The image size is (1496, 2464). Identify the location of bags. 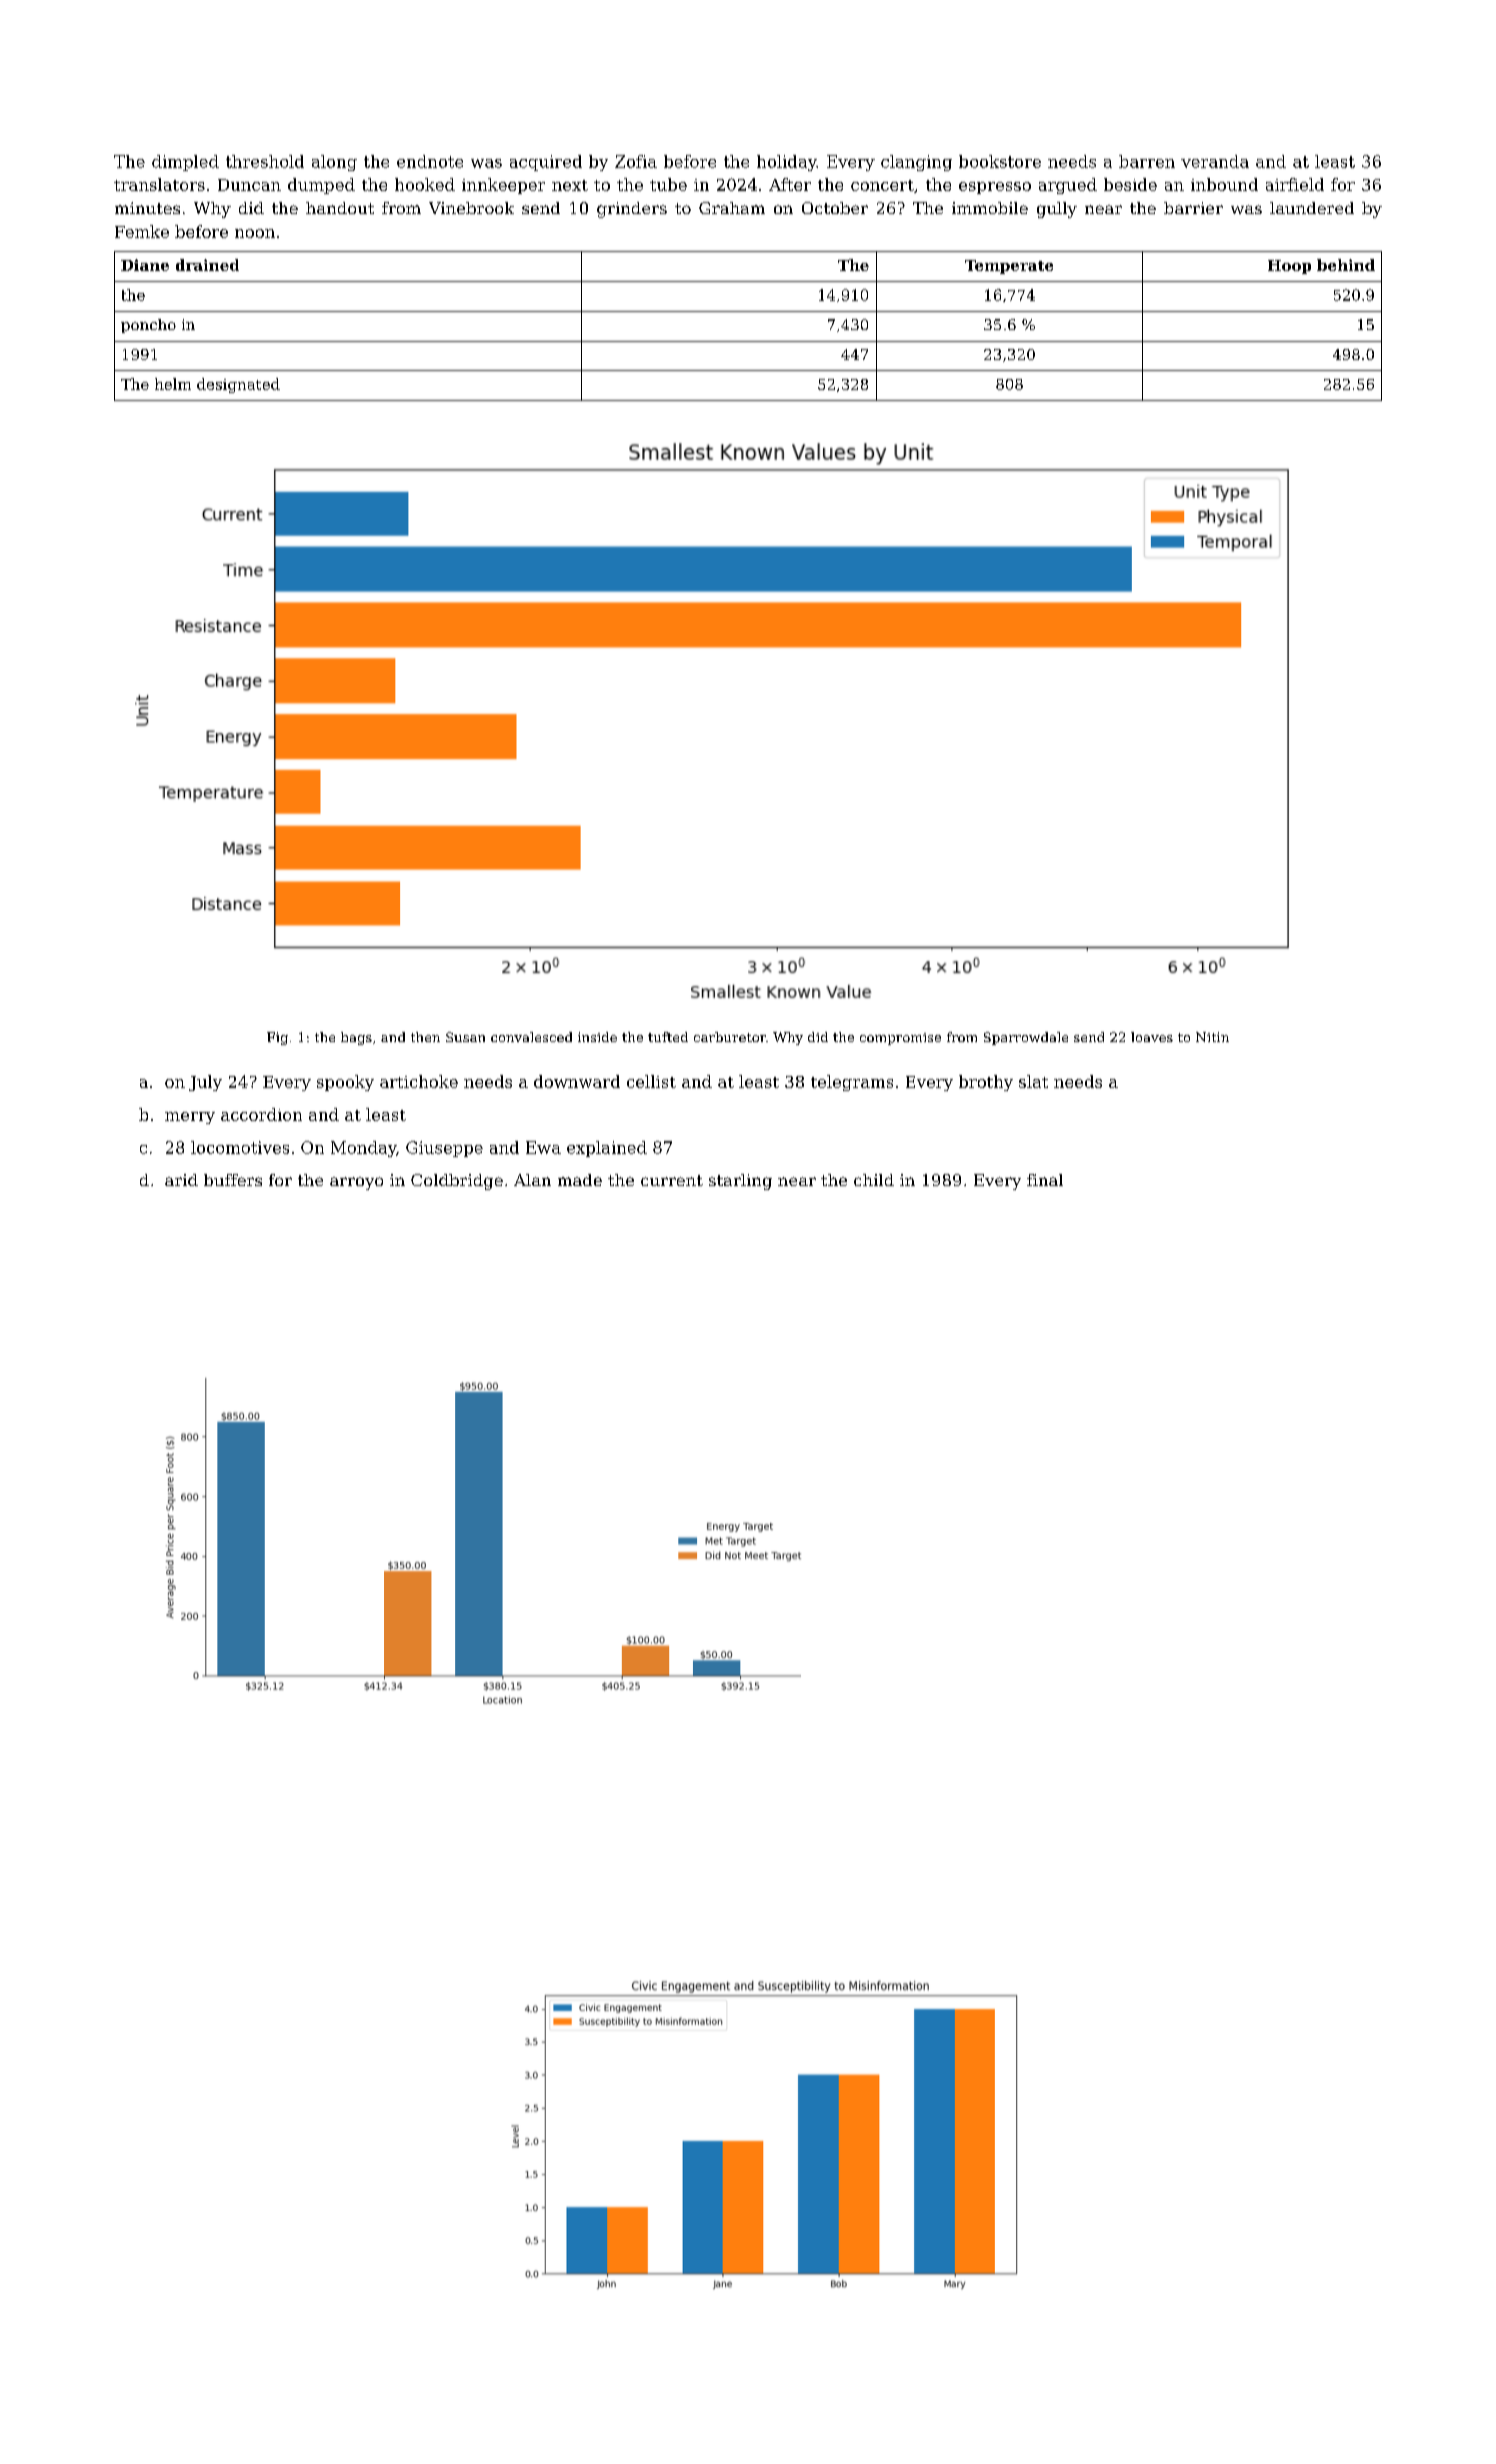
(356, 1038).
